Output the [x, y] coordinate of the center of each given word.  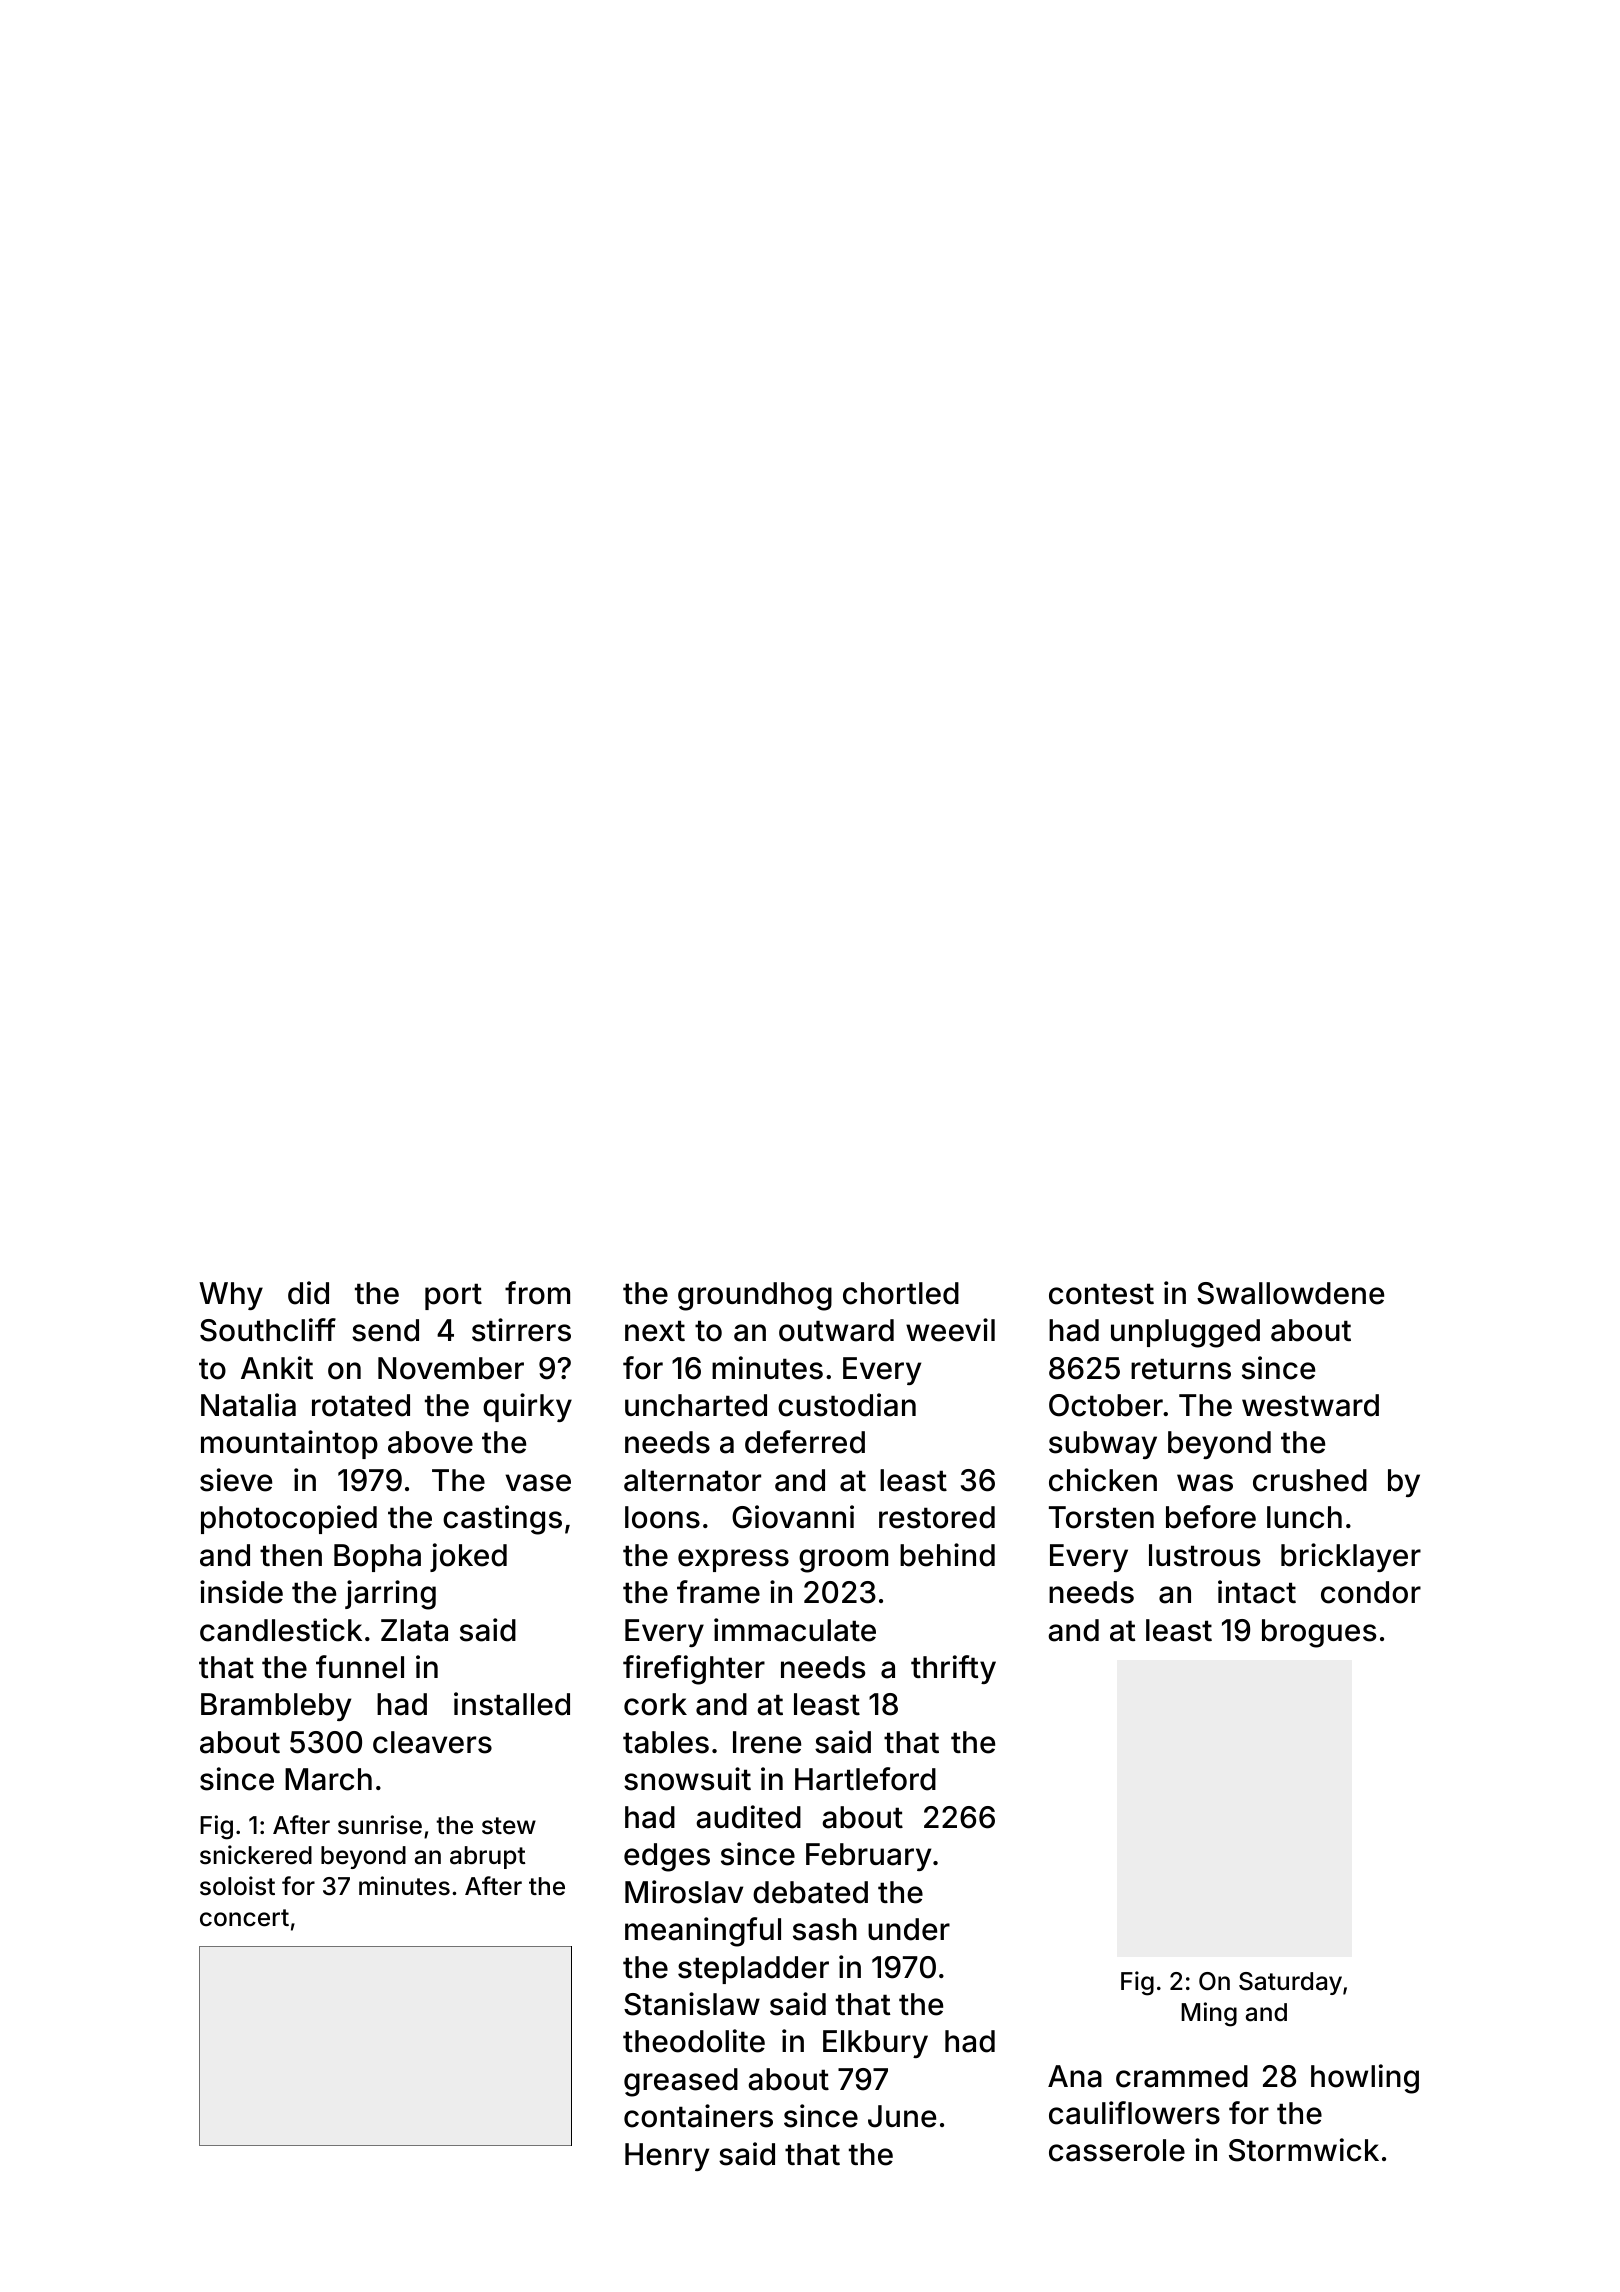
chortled [901, 1293]
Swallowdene [1290, 1293]
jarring [390, 1595]
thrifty [953, 1669]
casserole [1117, 2150]
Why [231, 1296]
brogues [1319, 1633]
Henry [667, 2157]
